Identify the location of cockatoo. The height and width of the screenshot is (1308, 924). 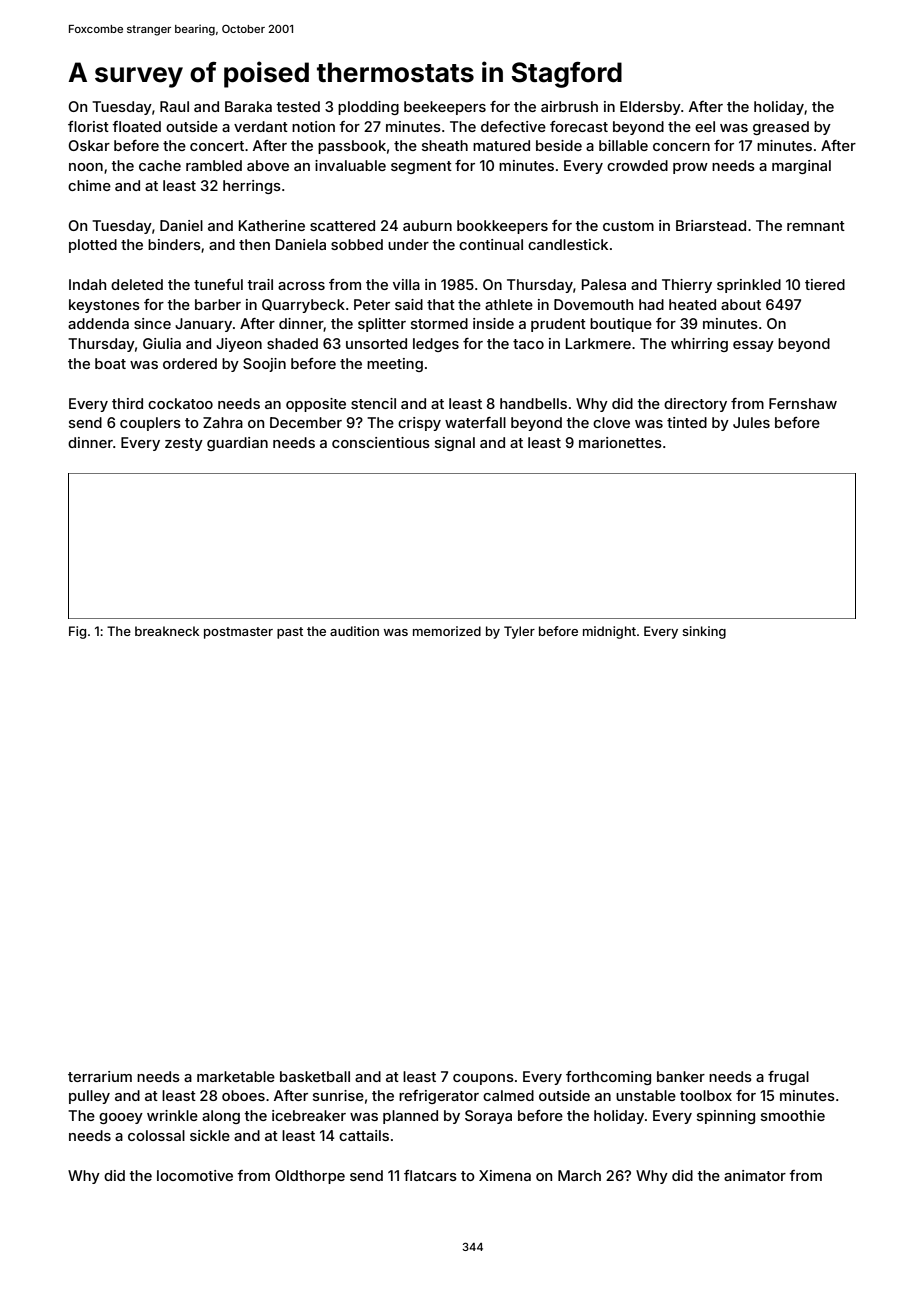
(180, 403).
